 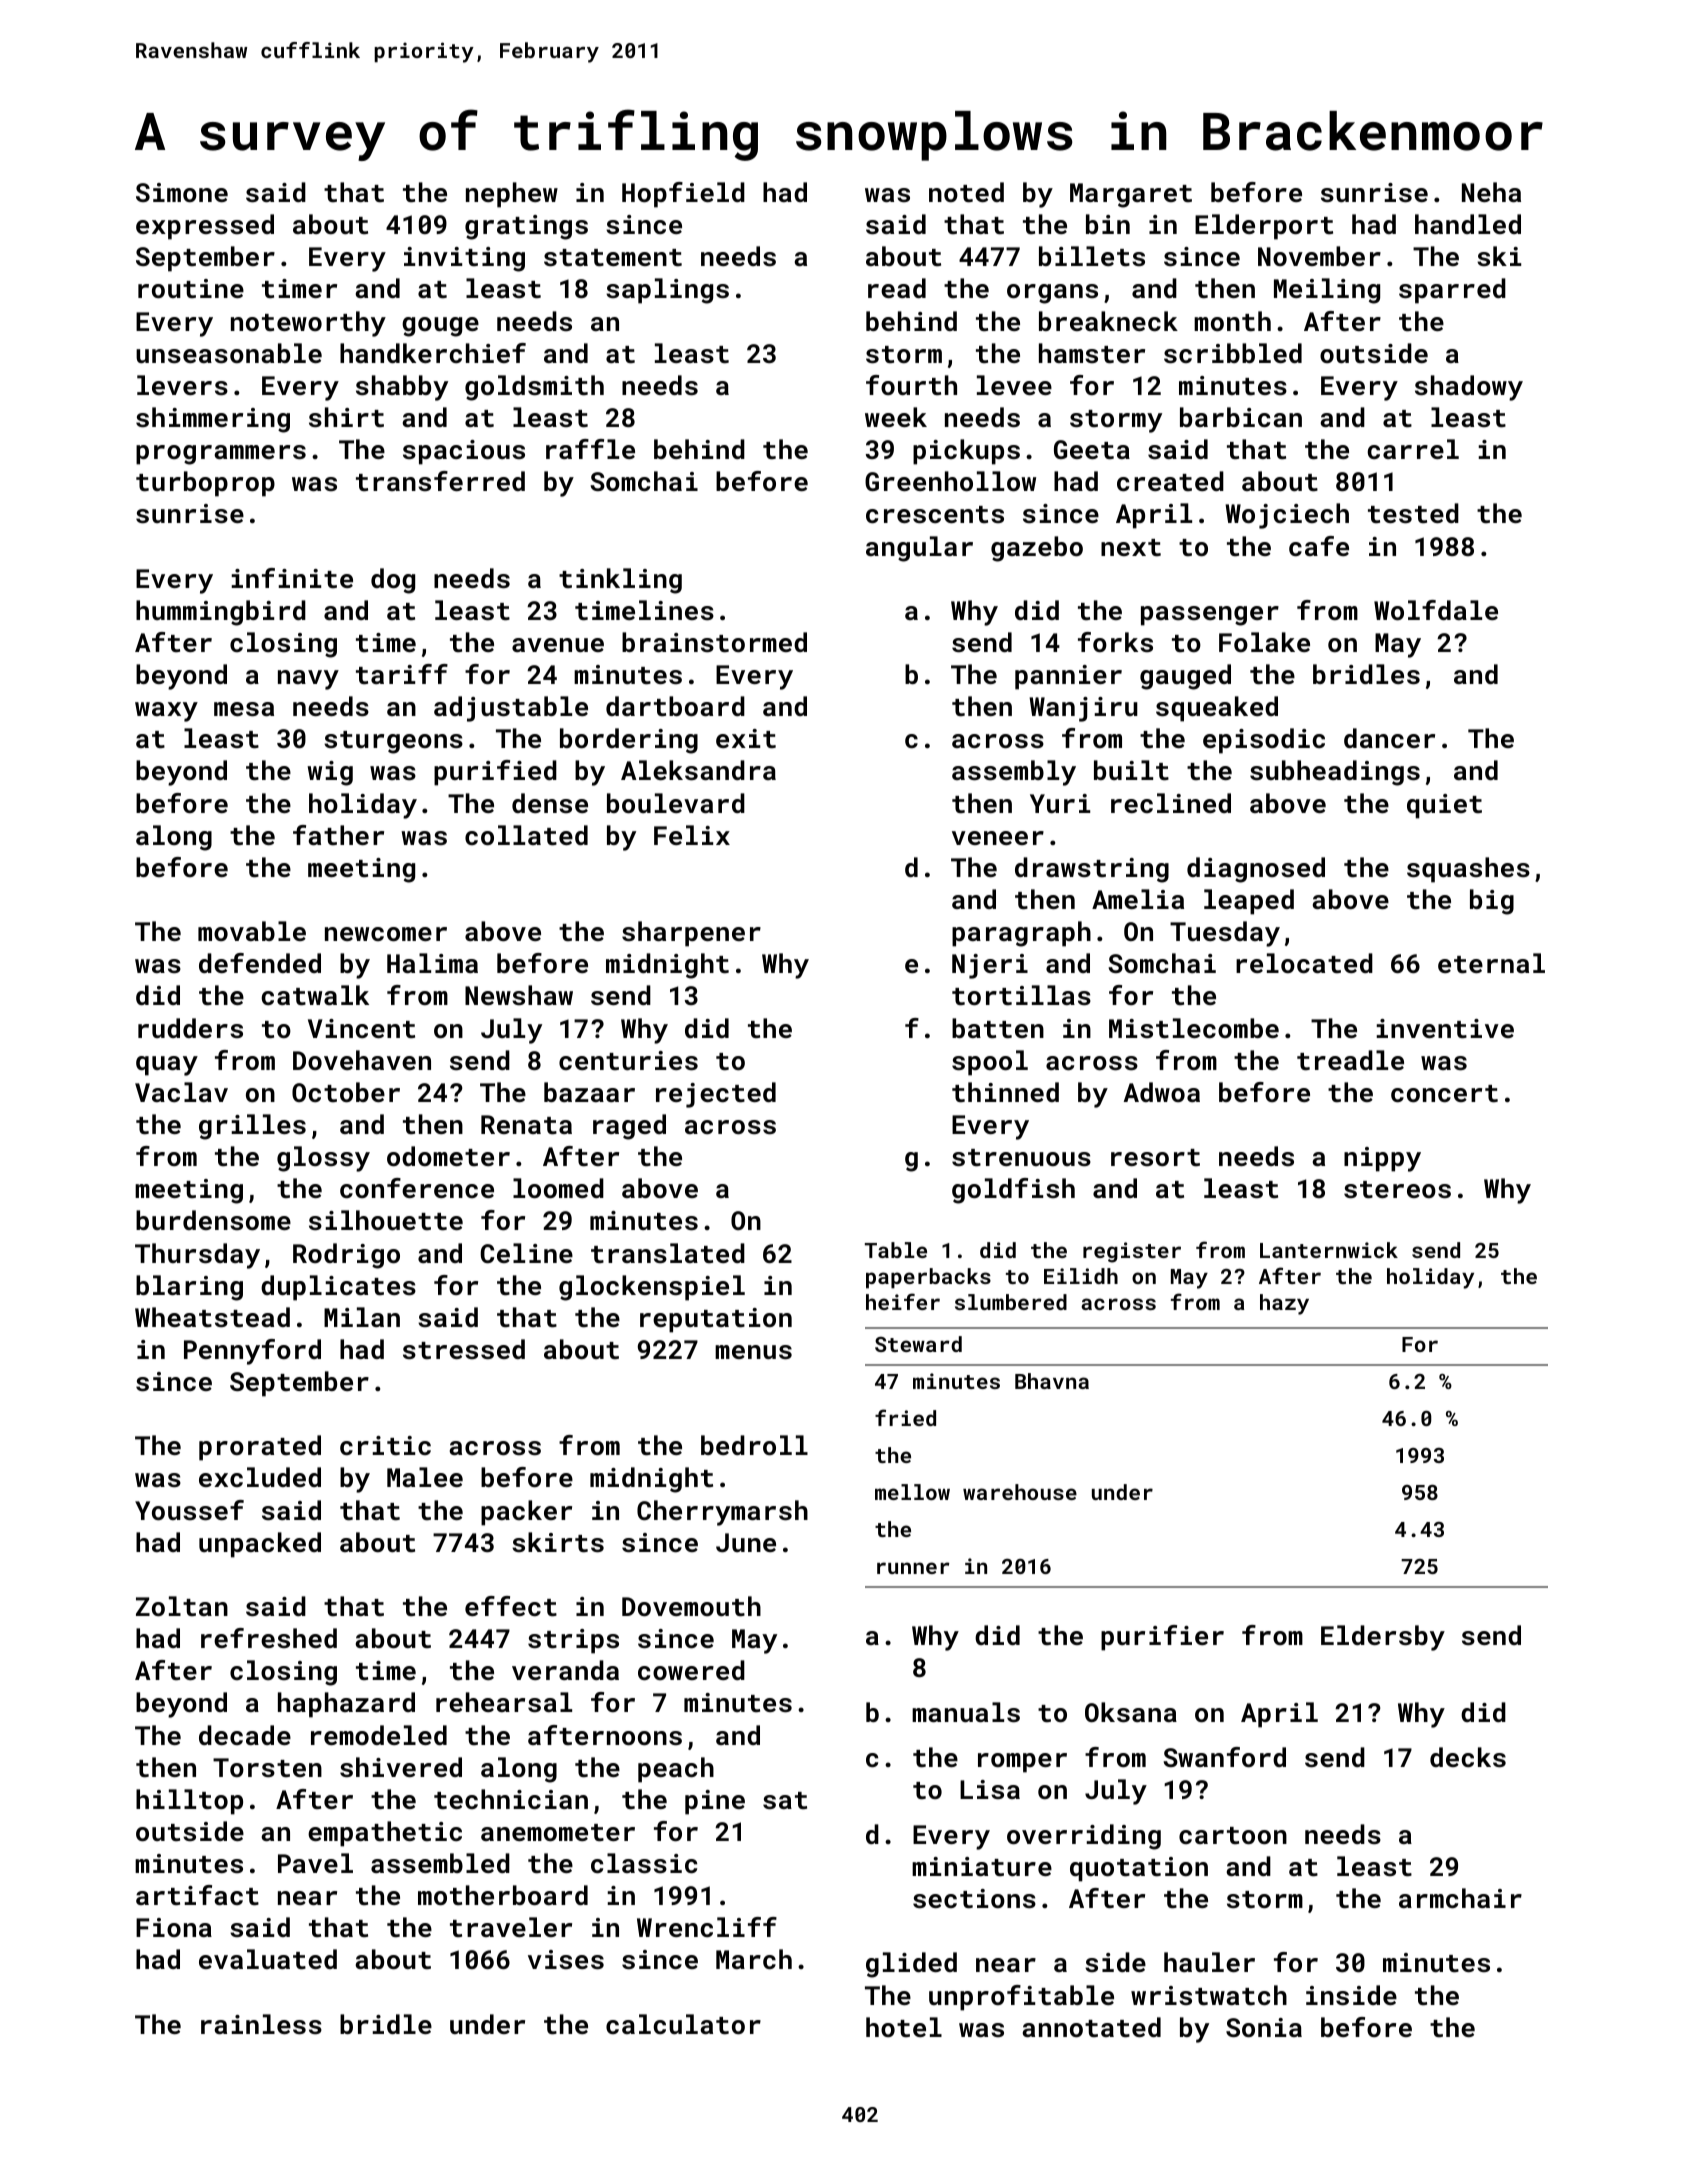 What do you see at coordinates (1389, 738) in the screenshot?
I see `dancer` at bounding box center [1389, 738].
